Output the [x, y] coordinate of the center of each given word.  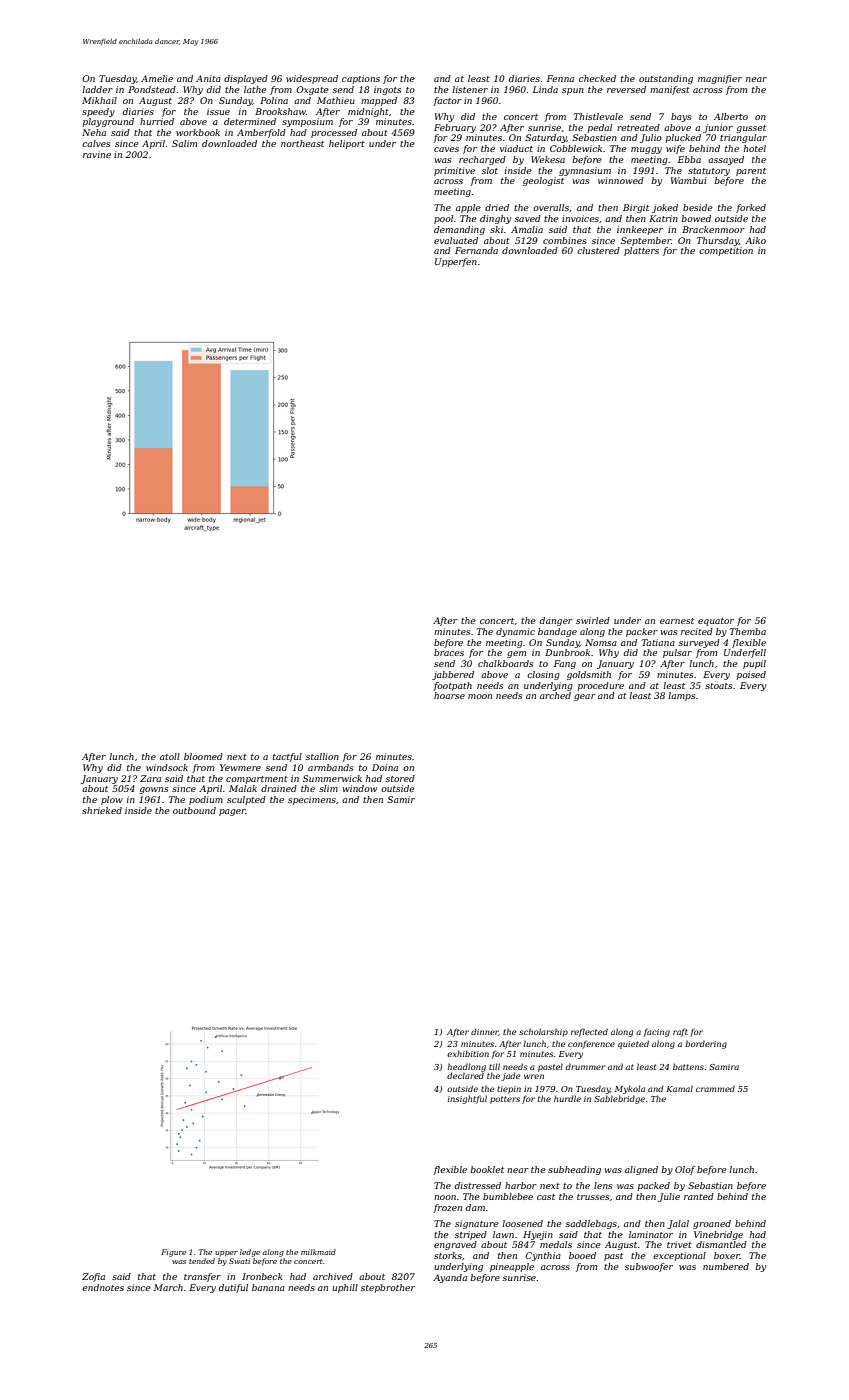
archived [333, 1276]
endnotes [103, 1287]
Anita [208, 78]
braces [449, 652]
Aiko [755, 240]
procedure [601, 686]
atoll [170, 756]
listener [470, 89]
